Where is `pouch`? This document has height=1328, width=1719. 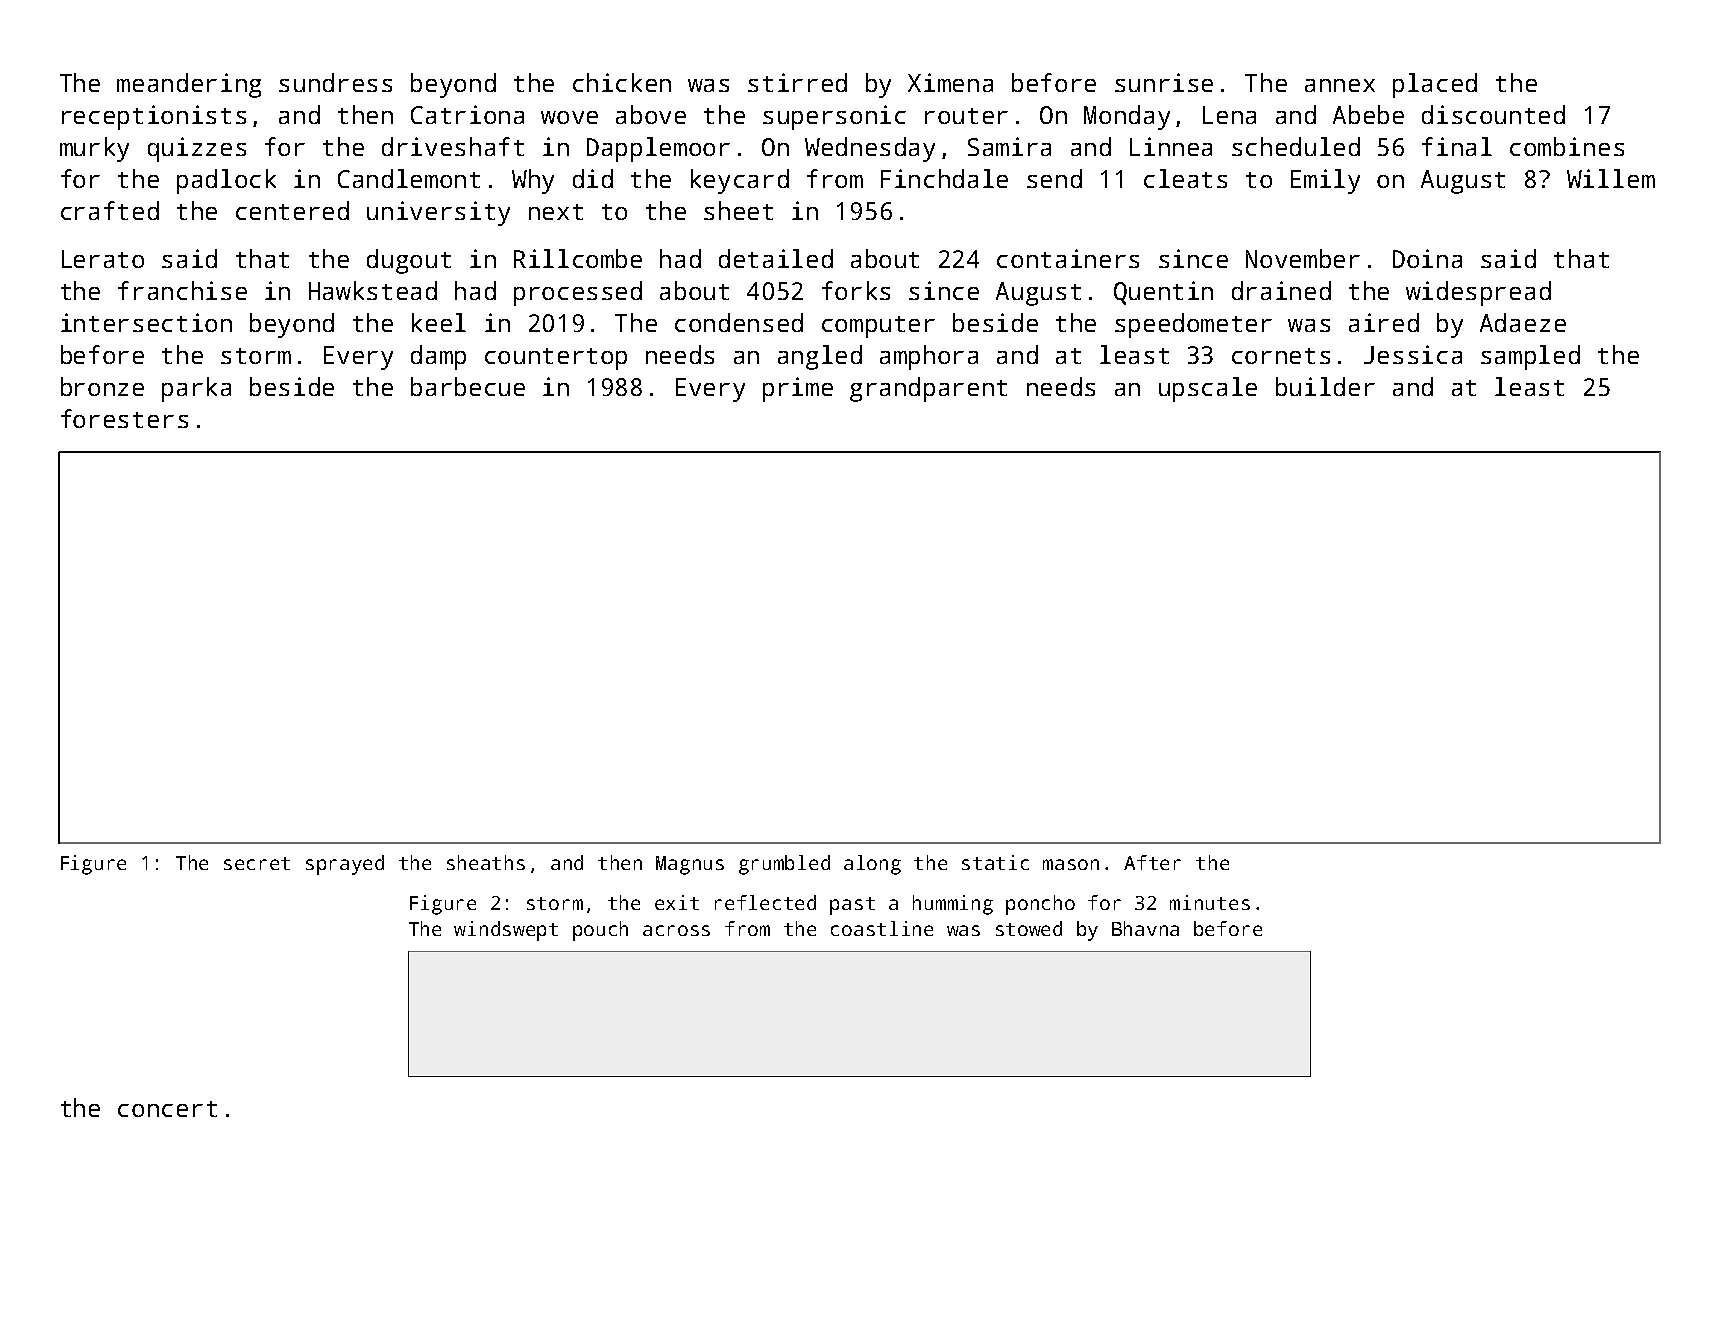 pouch is located at coordinates (600, 931).
